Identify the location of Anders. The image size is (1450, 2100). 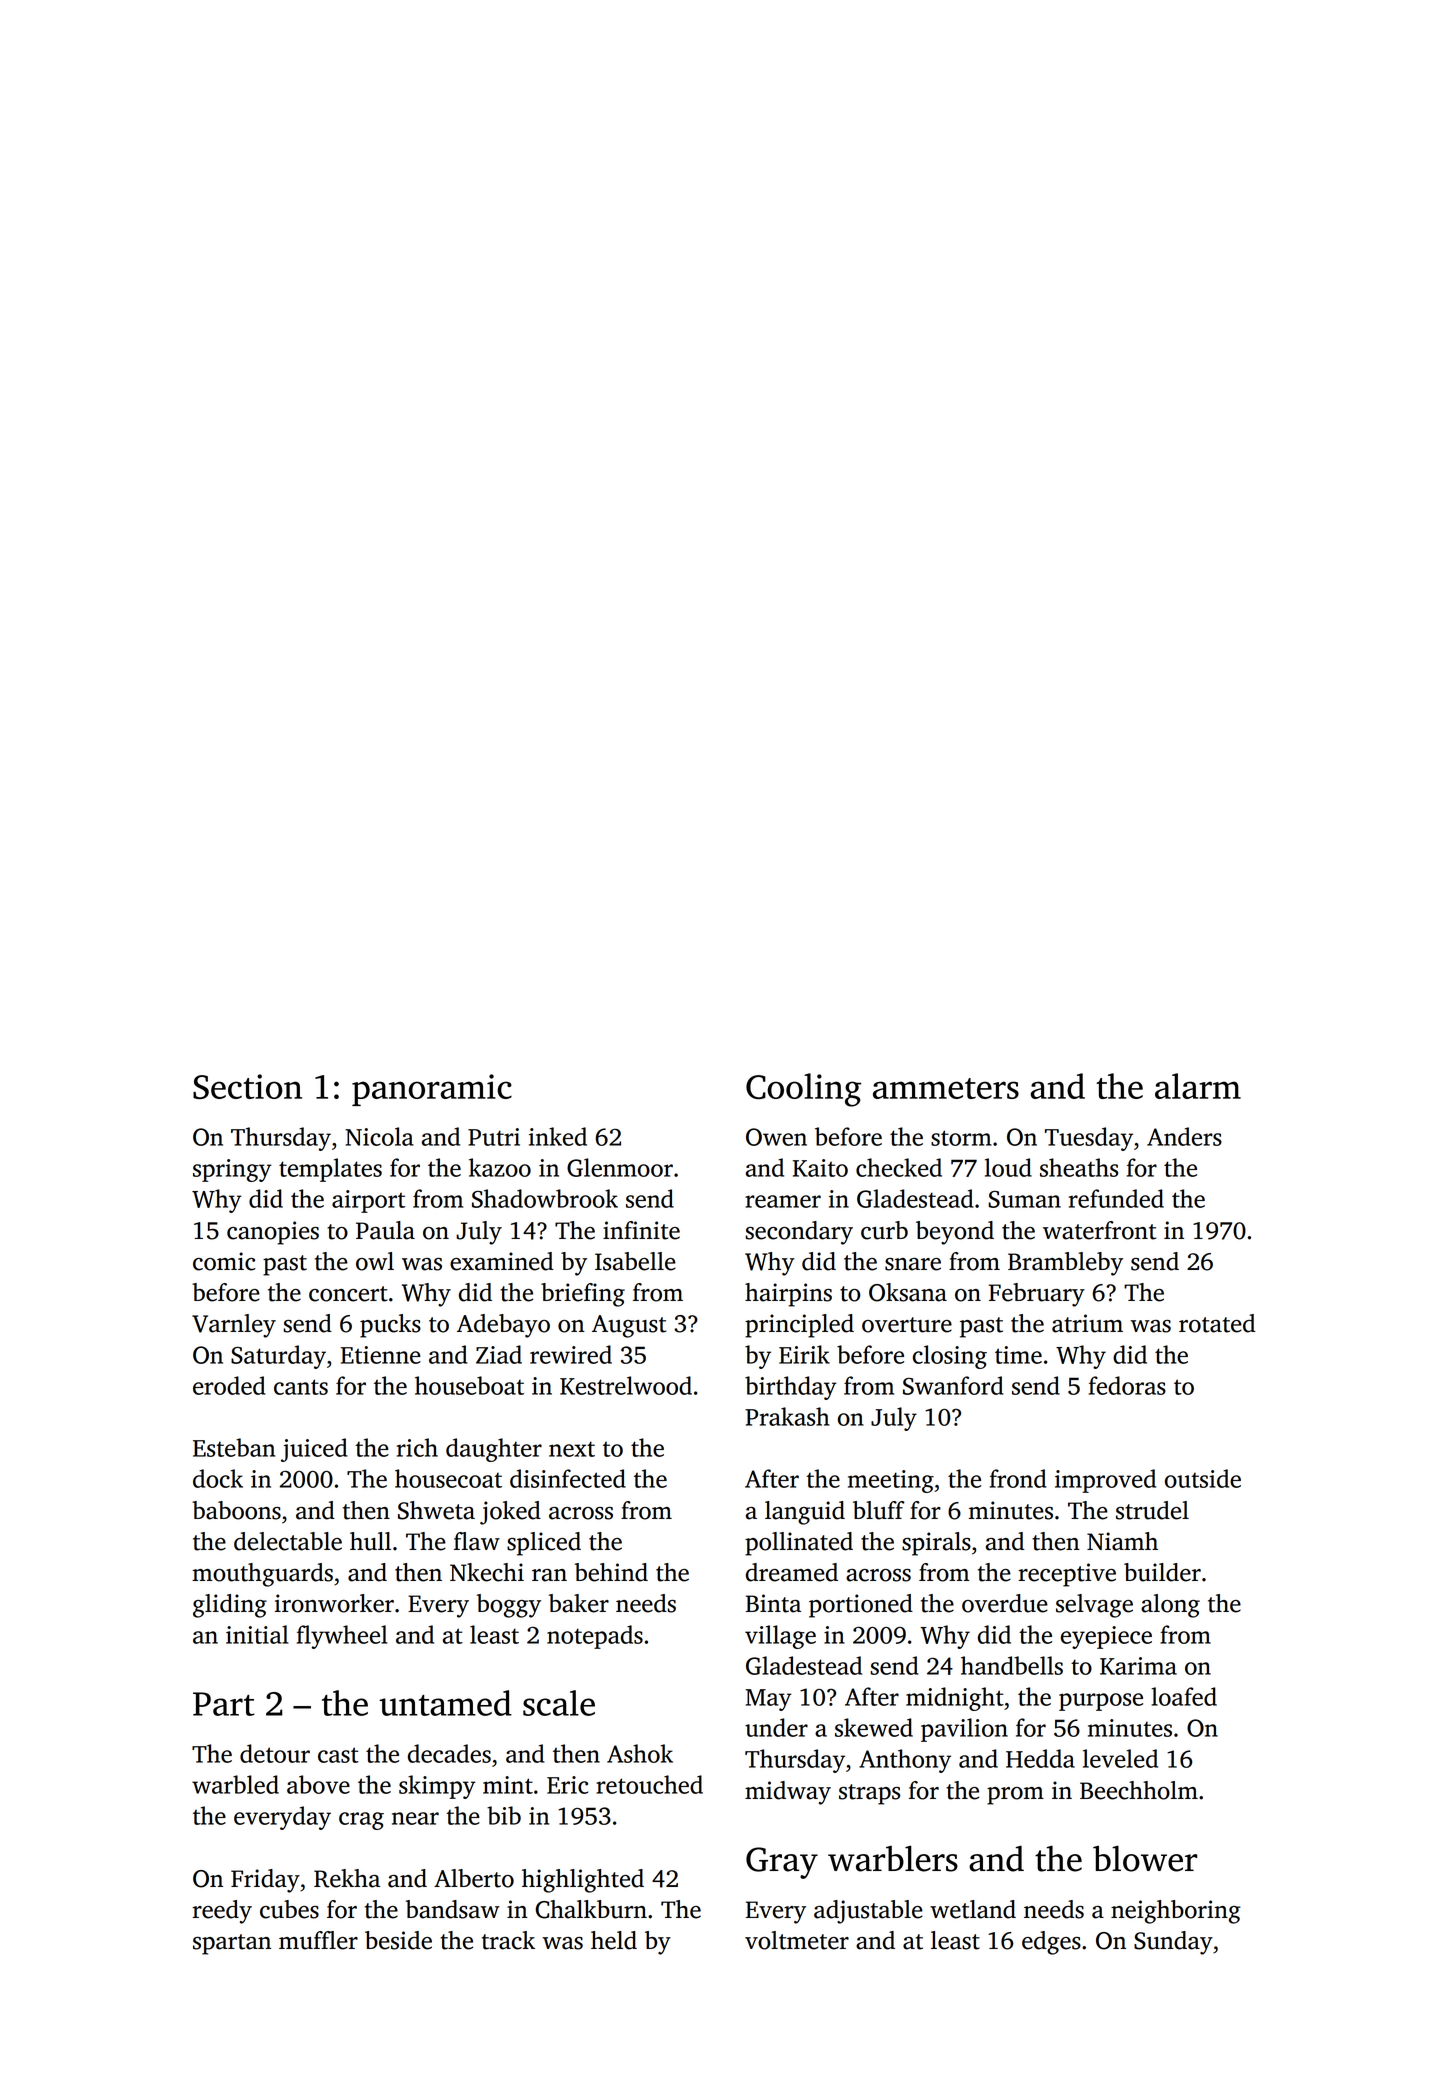
(1184, 1136).
